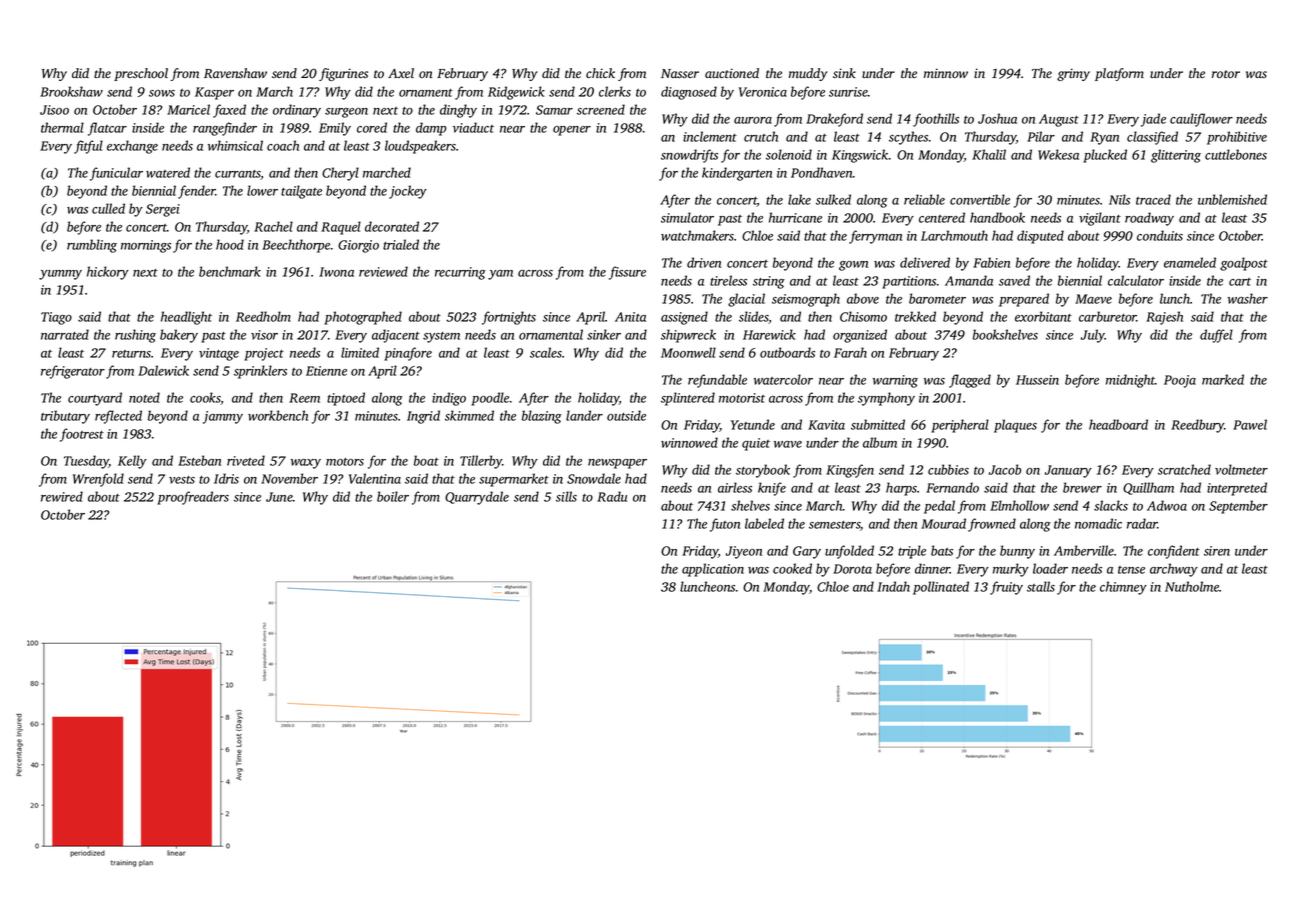 The height and width of the screenshot is (924, 1308). I want to click on Tillerby, so click(481, 462).
